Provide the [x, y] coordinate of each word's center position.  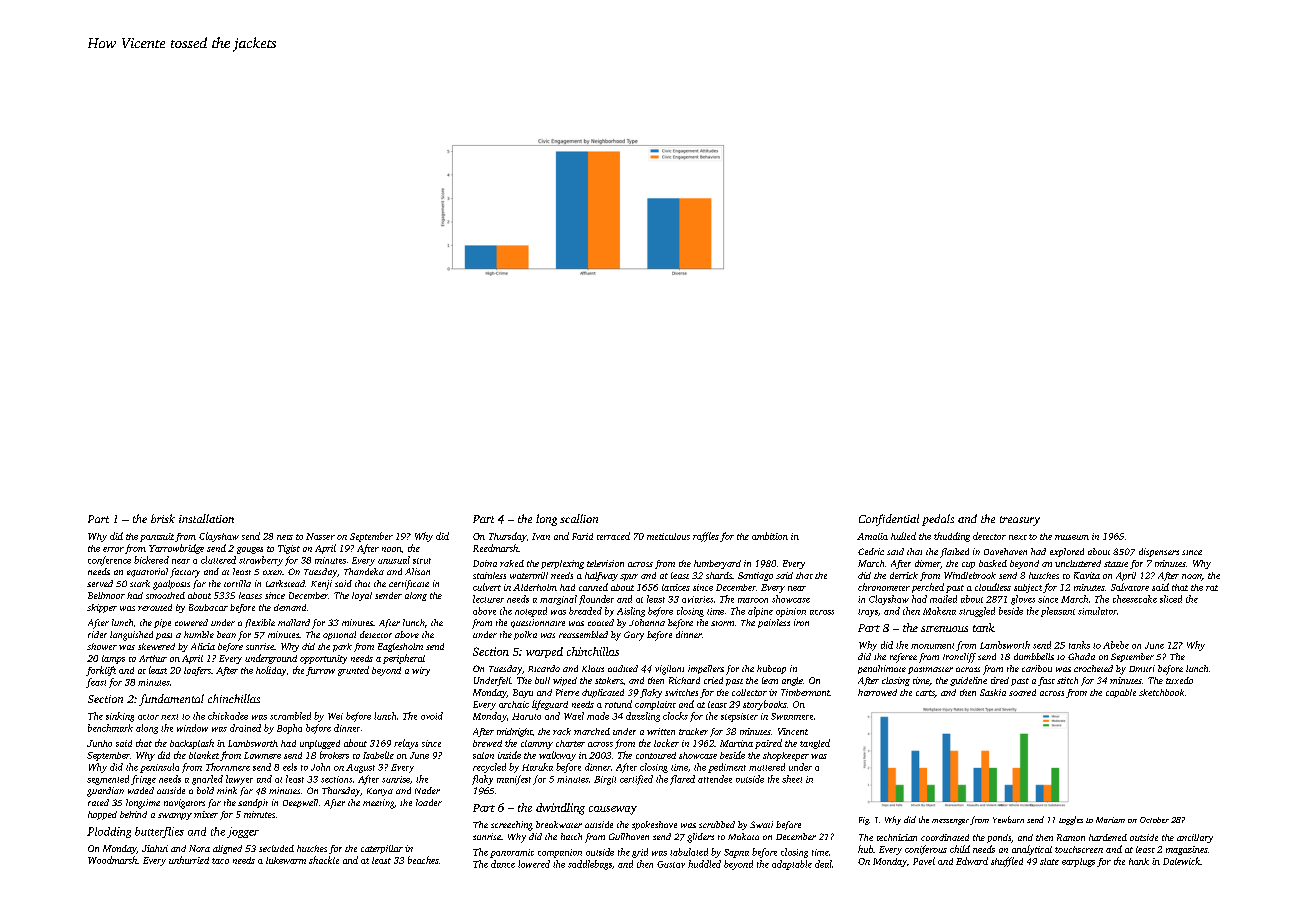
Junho [99, 743]
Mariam [1110, 820]
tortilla [237, 583]
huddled [704, 864]
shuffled [1007, 862]
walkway [557, 756]
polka [525, 635]
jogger [243, 832]
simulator [1097, 611]
